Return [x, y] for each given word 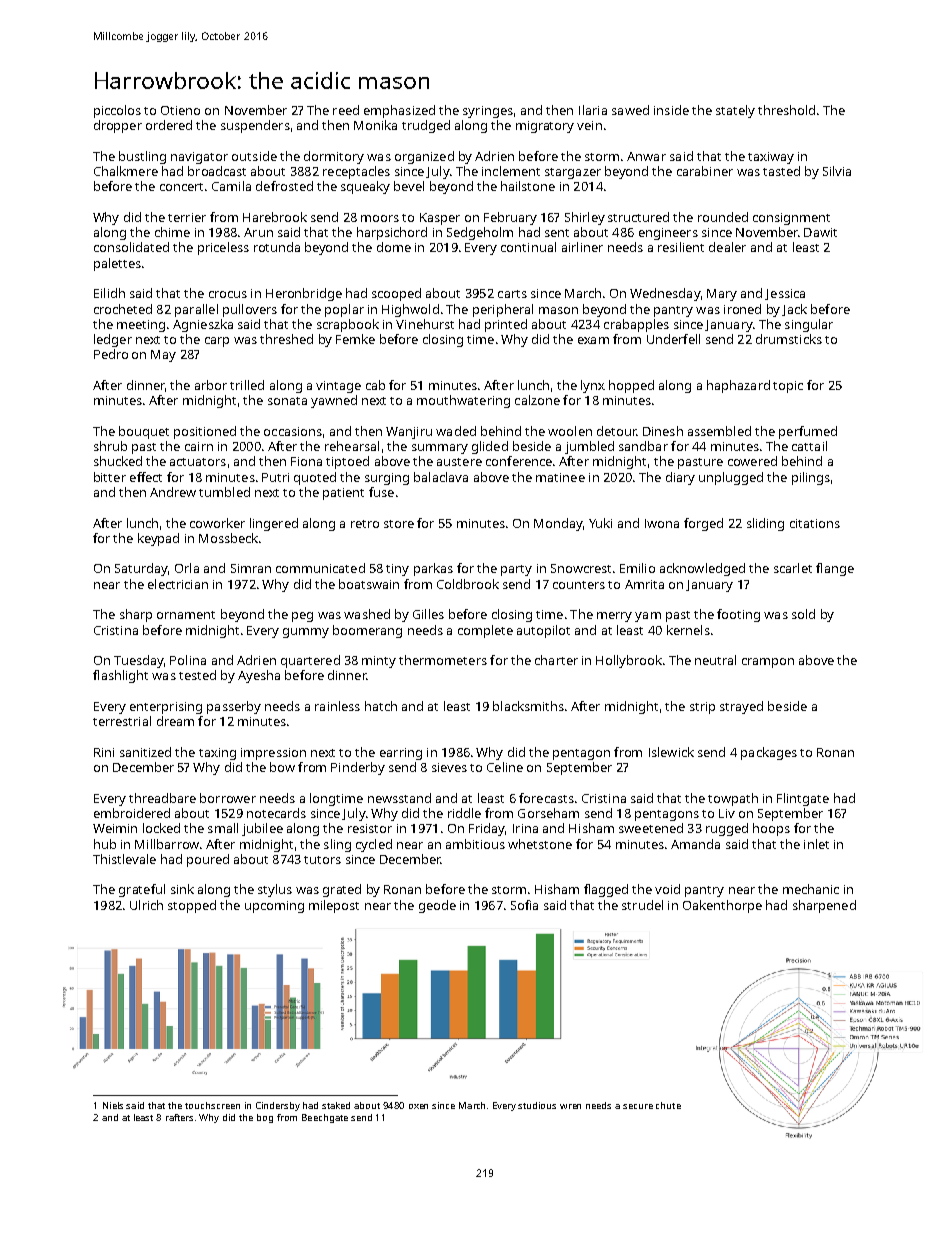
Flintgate [803, 799]
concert [181, 187]
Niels [113, 1105]
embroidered [132, 813]
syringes [488, 112]
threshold [786, 110]
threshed [286, 339]
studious [537, 1105]
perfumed [808, 432]
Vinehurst [425, 324]
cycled [374, 845]
